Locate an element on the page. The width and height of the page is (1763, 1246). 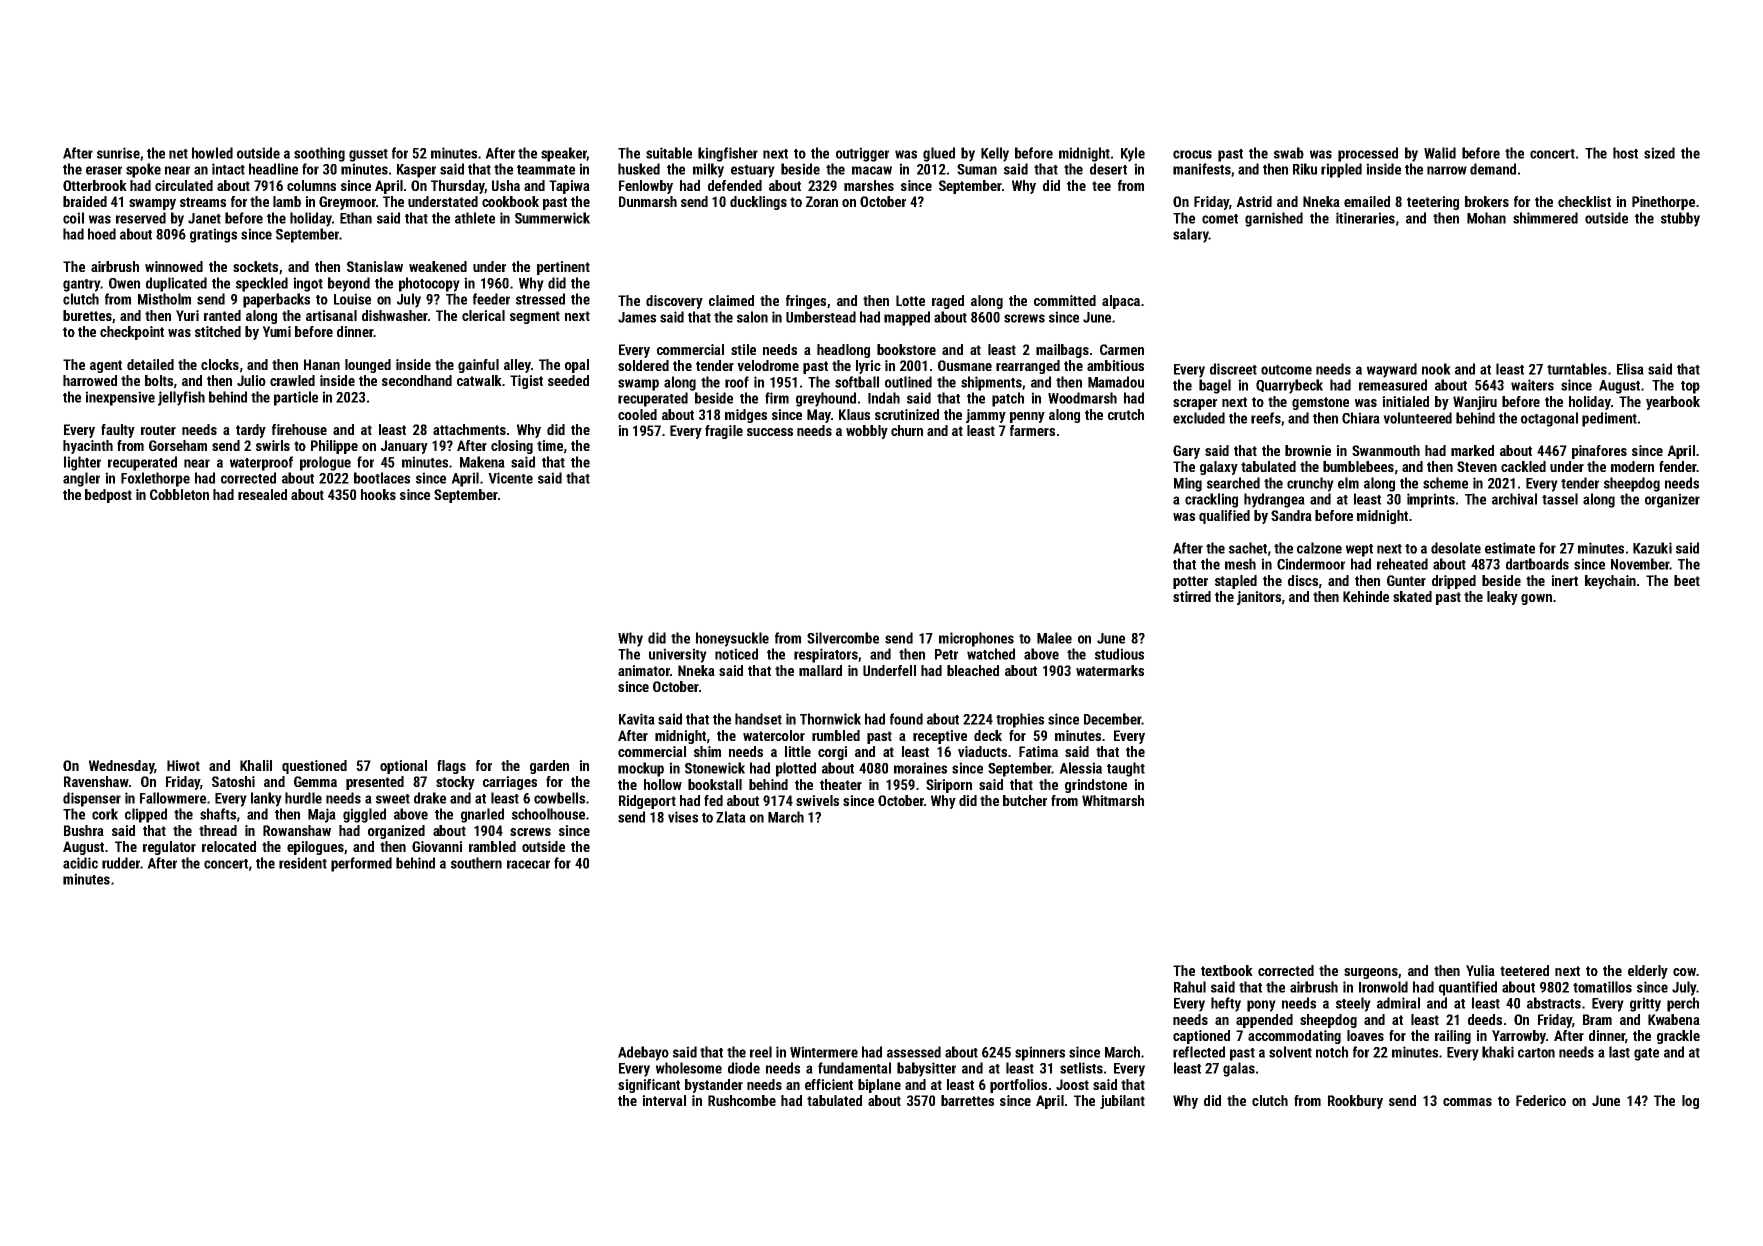
wobbly is located at coordinates (867, 432).
